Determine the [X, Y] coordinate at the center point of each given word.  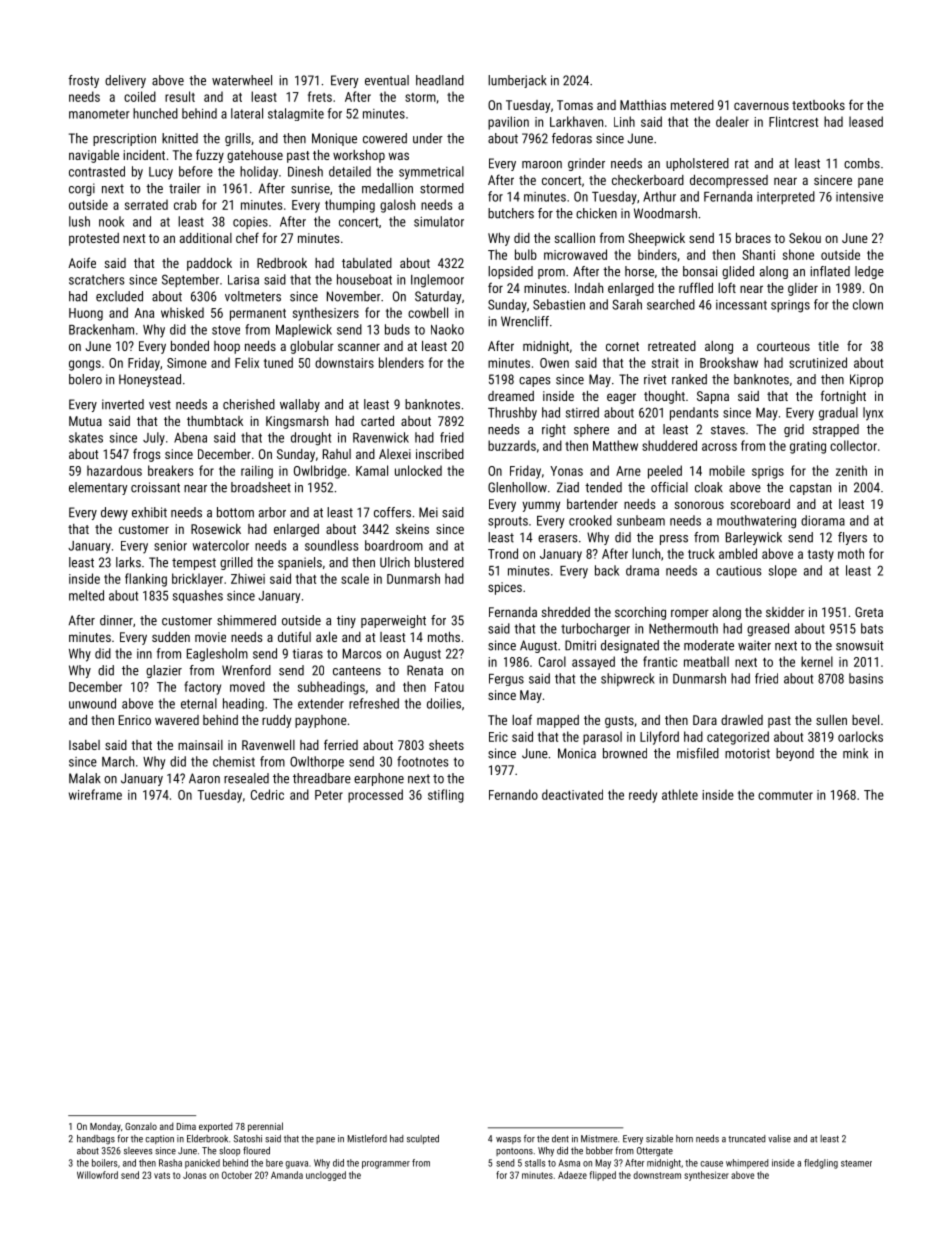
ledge [869, 272]
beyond [795, 754]
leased [866, 121]
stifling [446, 796]
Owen [554, 363]
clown [868, 304]
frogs [146, 455]
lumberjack [517, 81]
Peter [329, 795]
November [354, 296]
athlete [680, 794]
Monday [105, 1127]
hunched [155, 113]
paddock [209, 264]
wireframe [95, 794]
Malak [85, 778]
